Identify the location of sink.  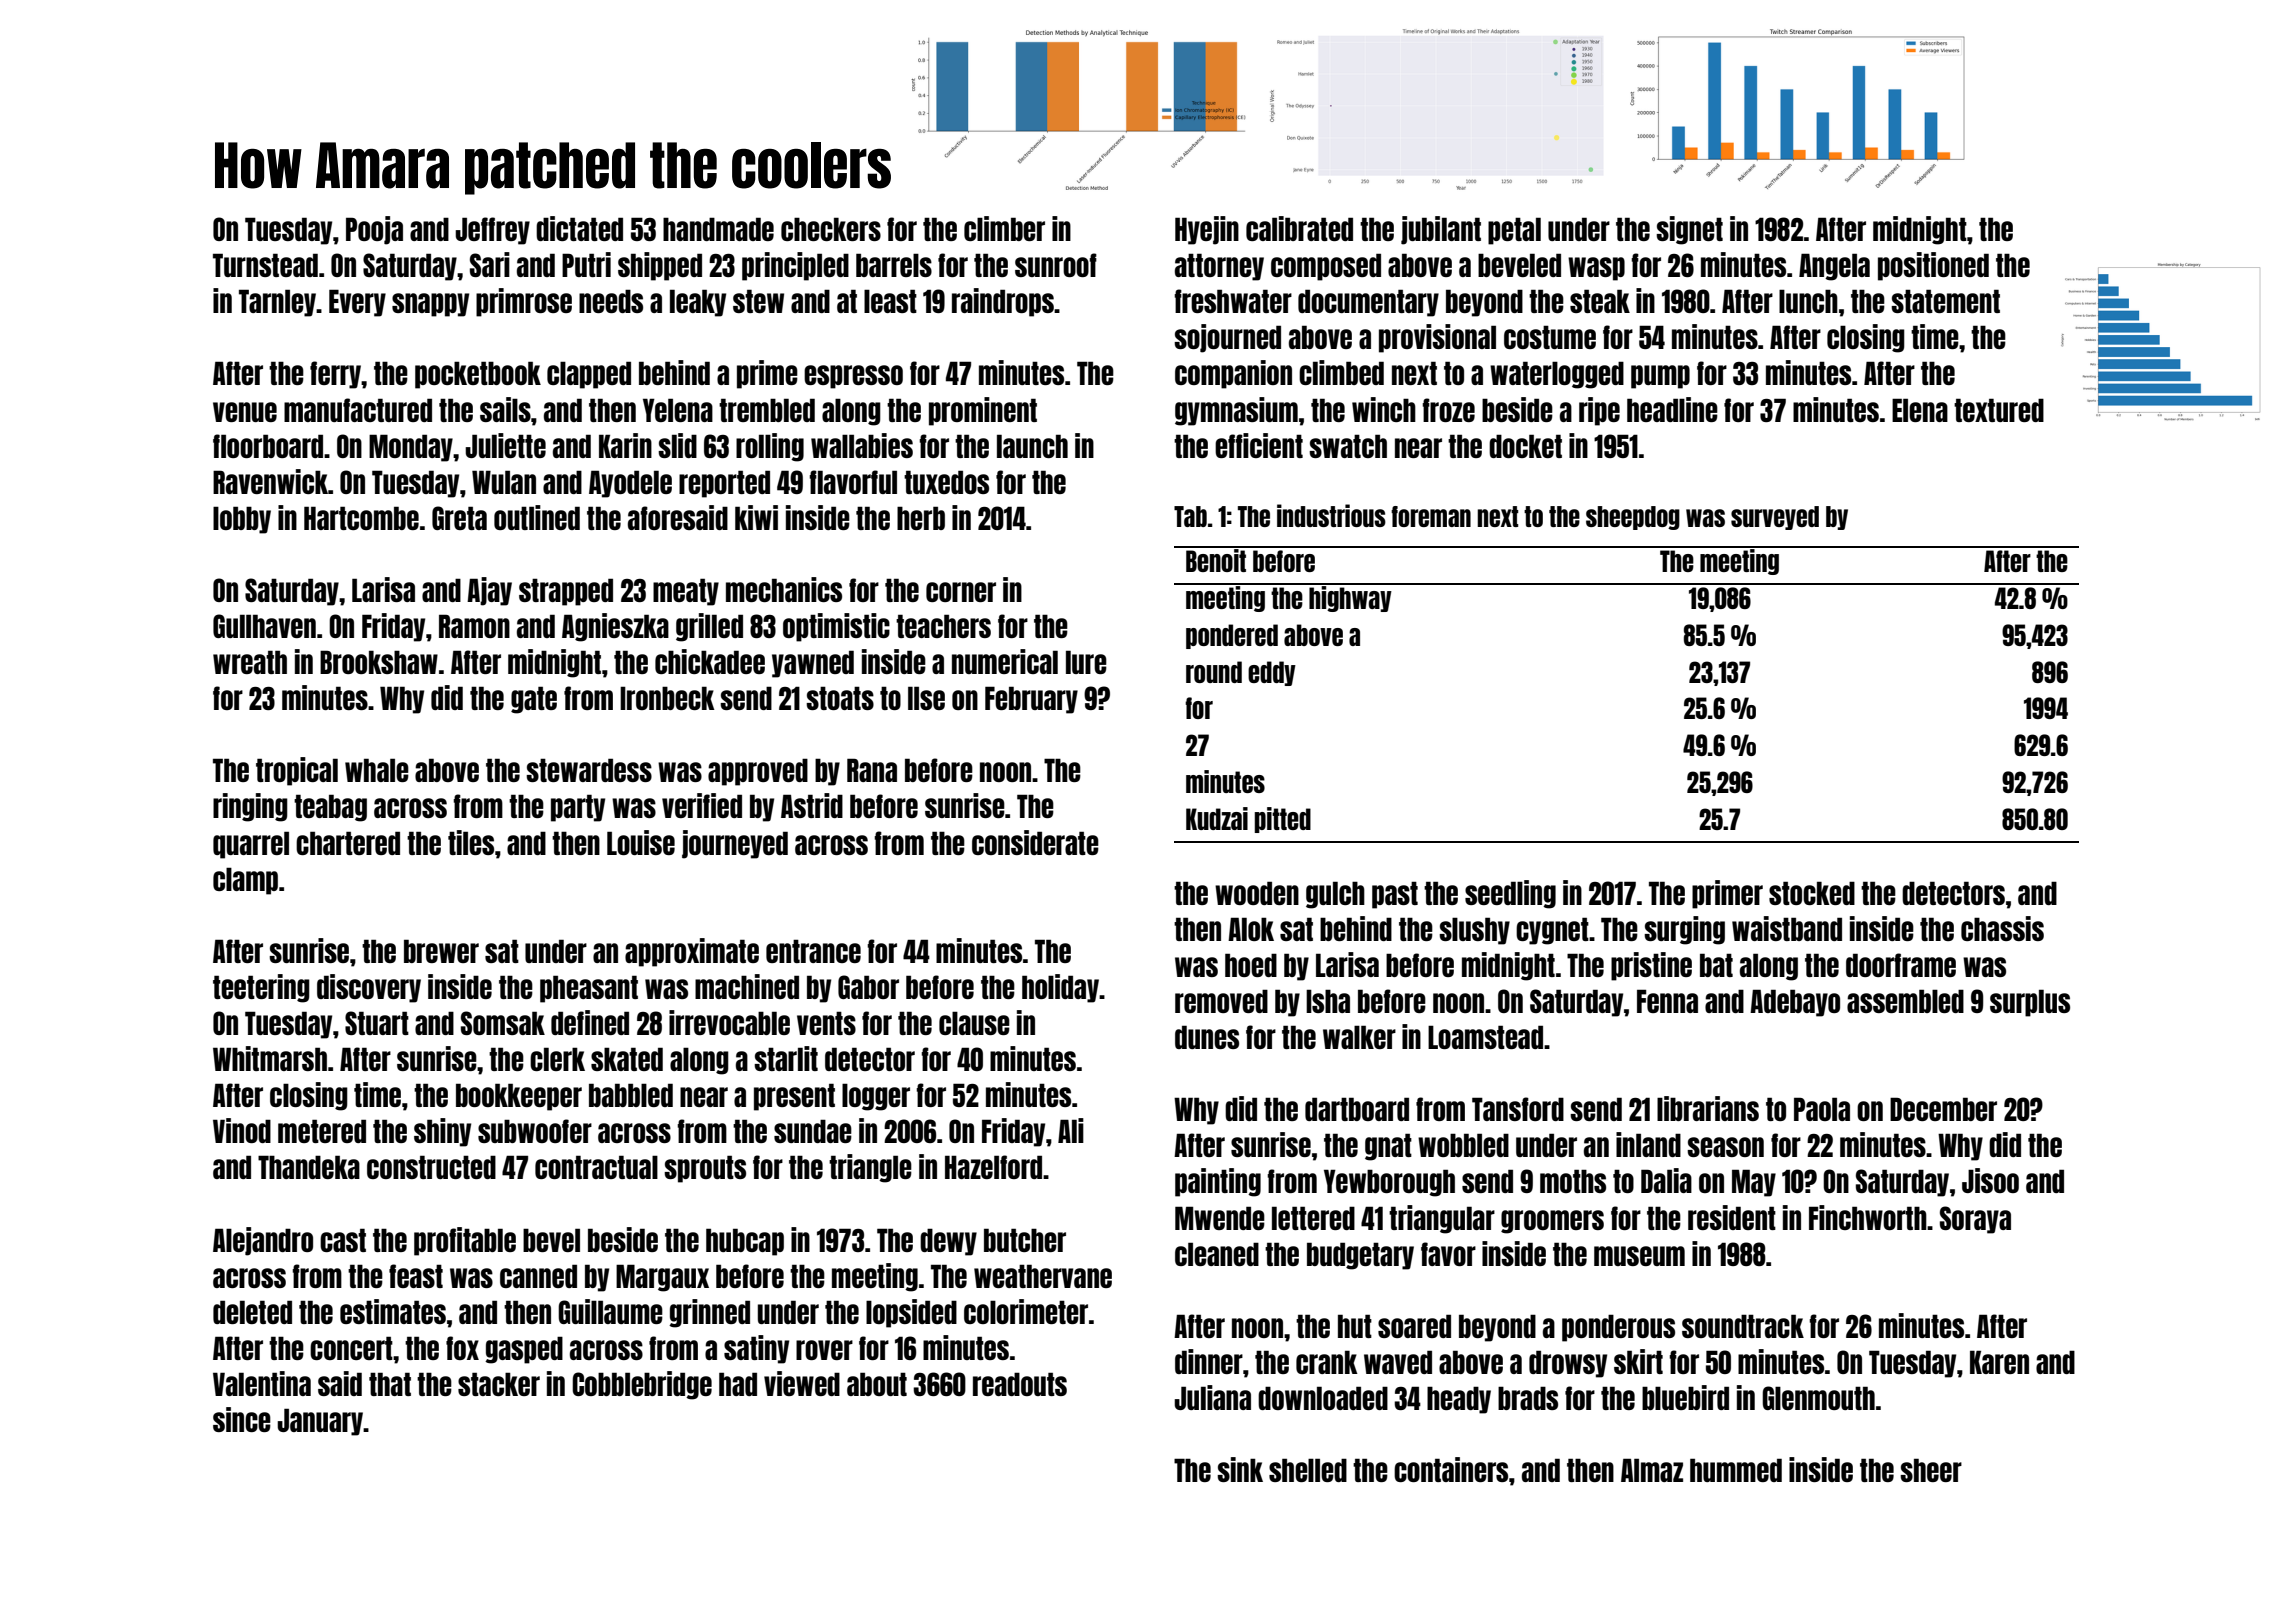
(1240, 1469).
